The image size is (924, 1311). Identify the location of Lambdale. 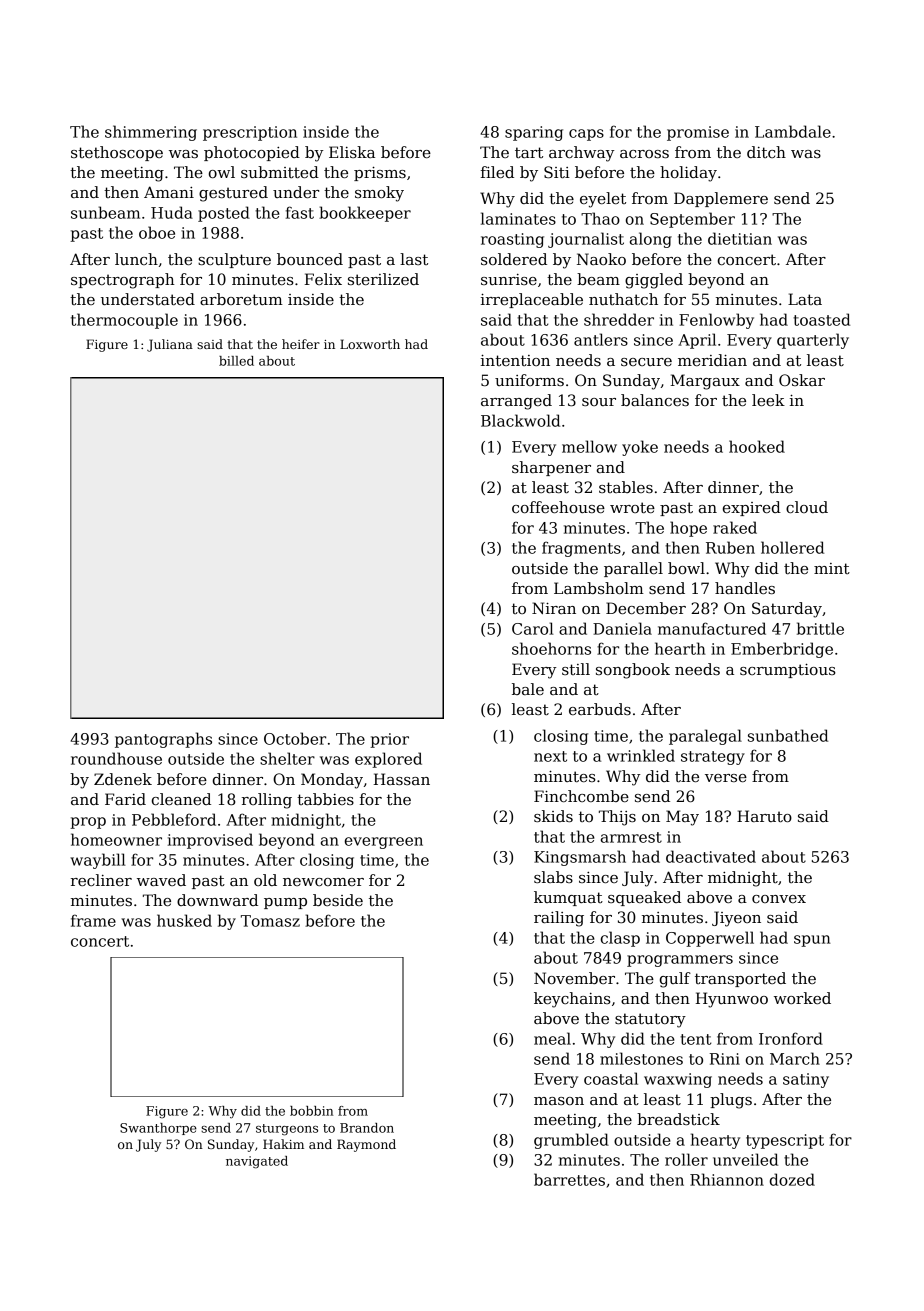
(793, 131).
